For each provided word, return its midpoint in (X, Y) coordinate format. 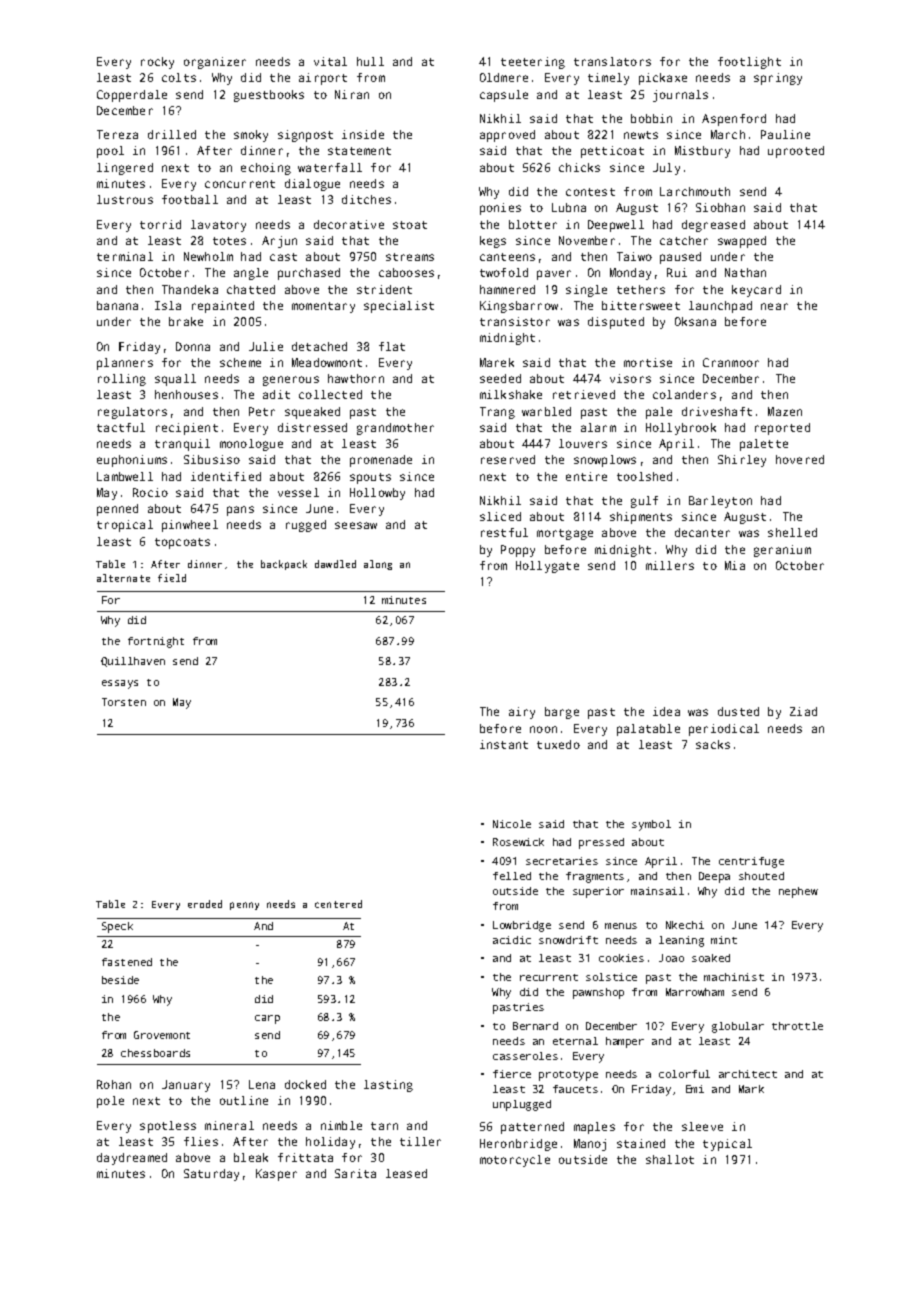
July (666, 169)
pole (110, 1102)
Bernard (535, 1026)
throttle (797, 1026)
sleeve (702, 1126)
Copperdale (132, 96)
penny (244, 906)
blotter (533, 224)
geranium (782, 551)
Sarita (355, 1173)
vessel (298, 492)
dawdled (335, 564)
